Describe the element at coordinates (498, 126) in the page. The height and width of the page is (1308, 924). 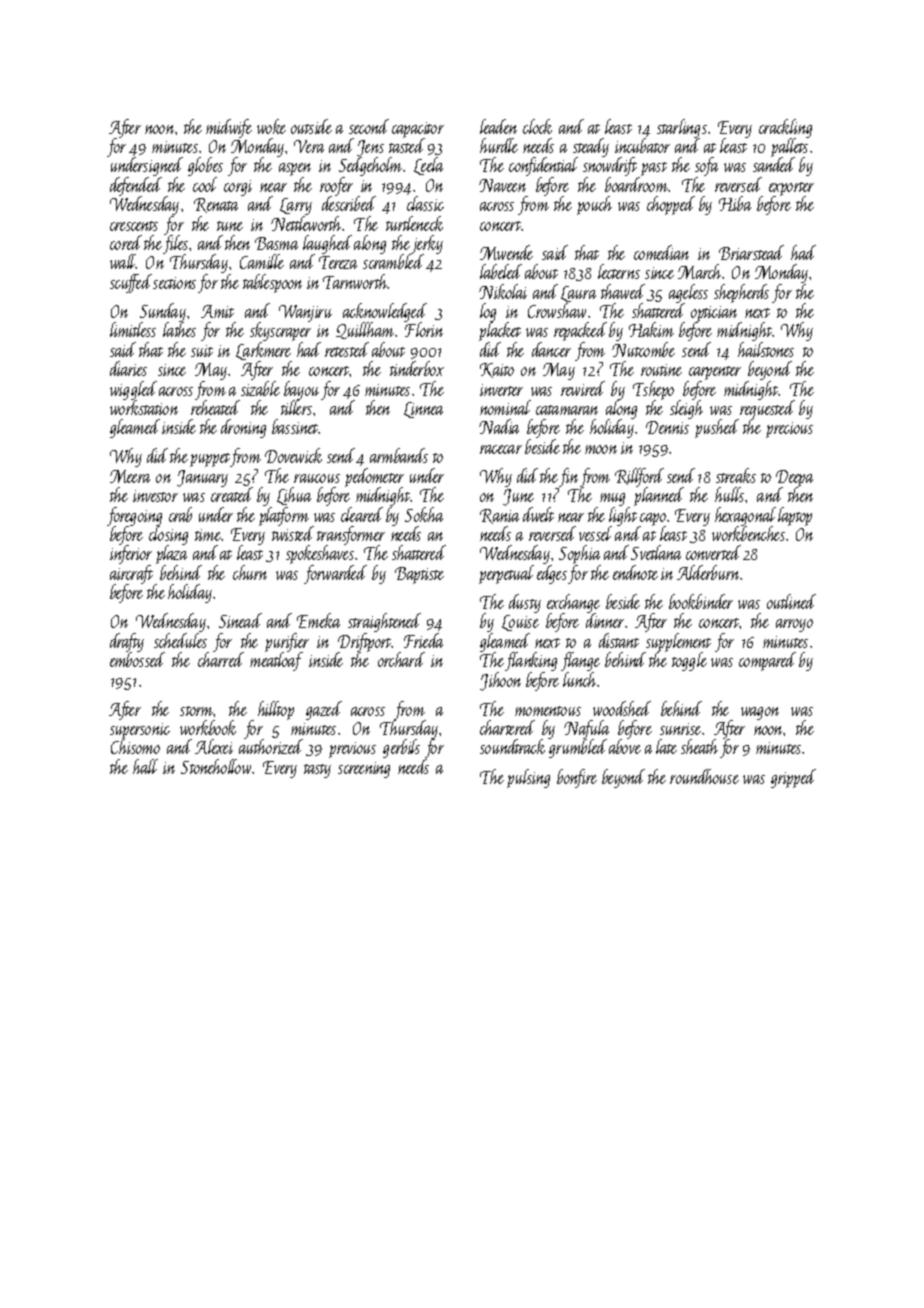
I see `leaden` at that location.
